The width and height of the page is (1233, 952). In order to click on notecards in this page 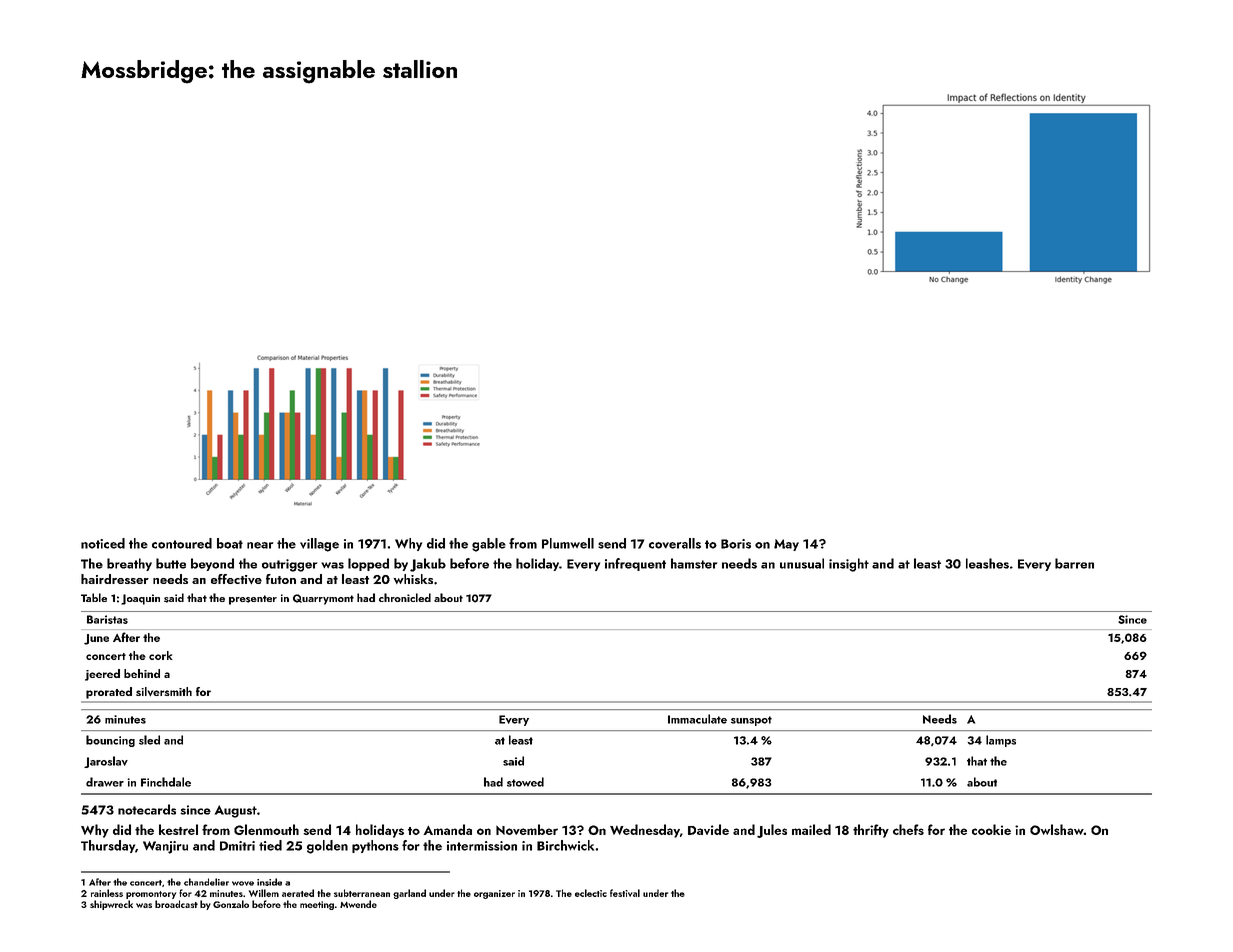, I will do `click(147, 809)`.
